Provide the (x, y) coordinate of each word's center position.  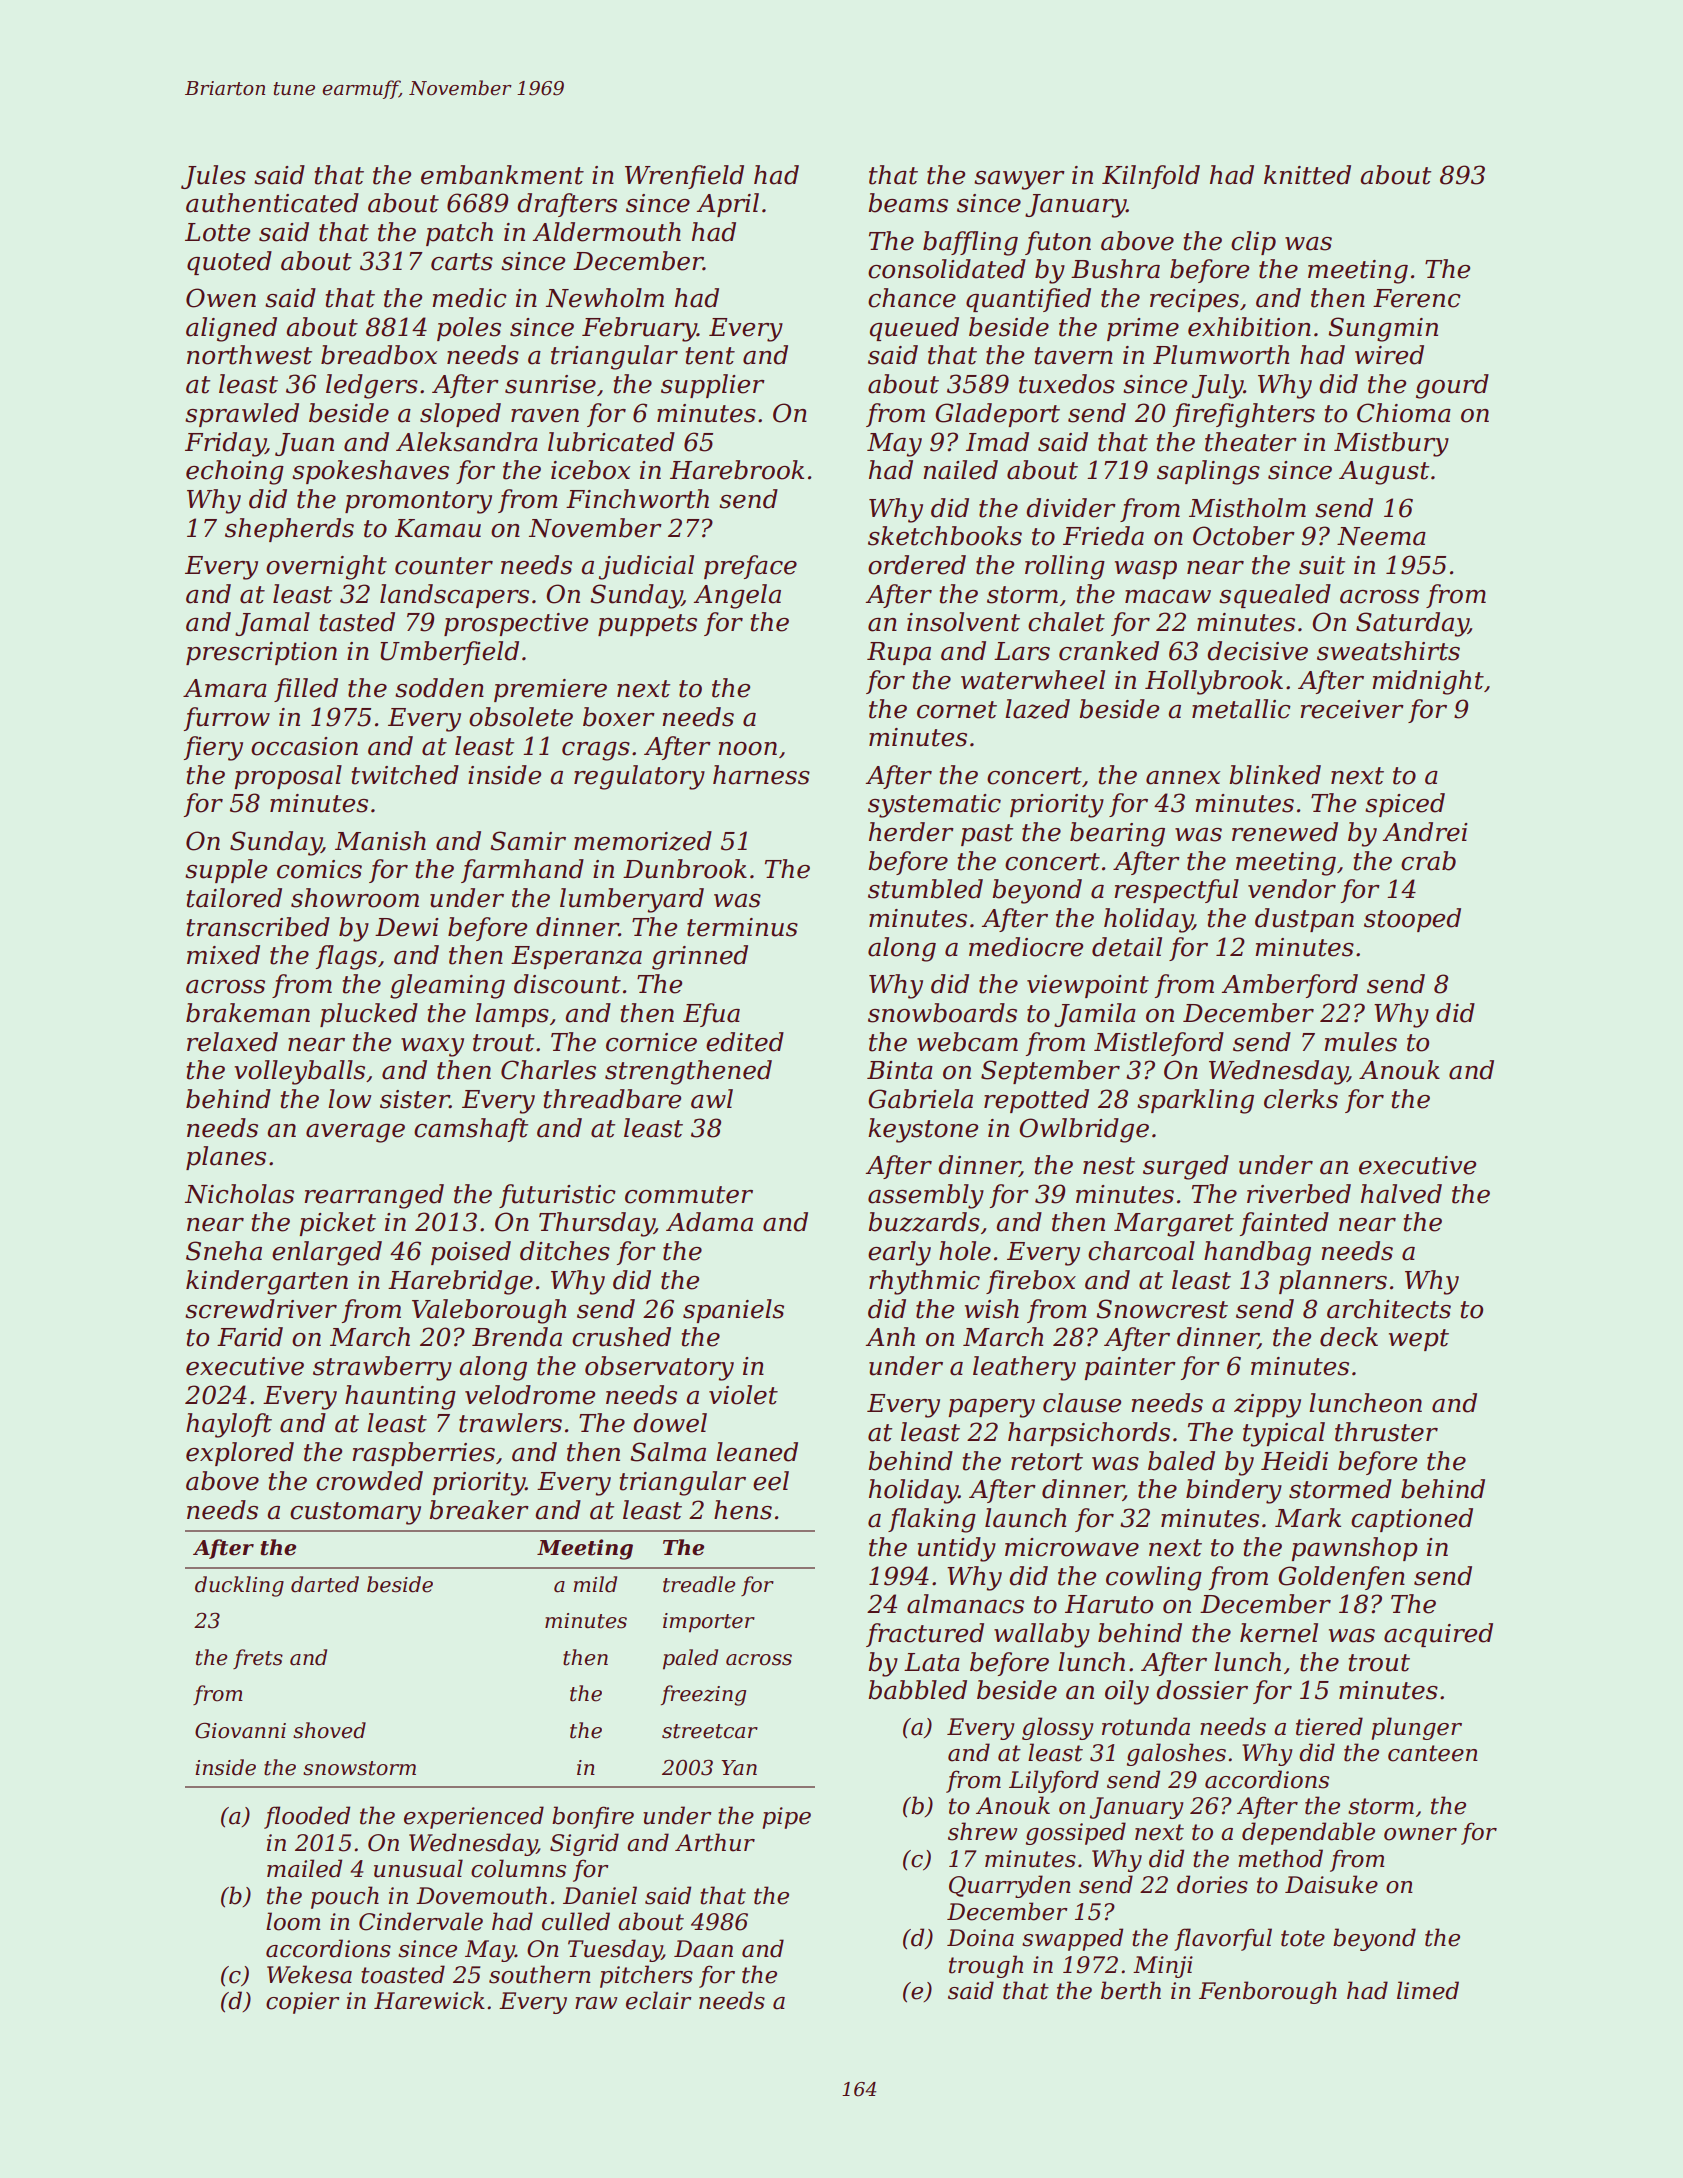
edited (745, 1042)
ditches (565, 1251)
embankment (502, 175)
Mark (1308, 1518)
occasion (304, 746)
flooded (307, 1817)
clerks (1301, 1099)
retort (1047, 1462)
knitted (1307, 175)
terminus (742, 927)
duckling (239, 1586)
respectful (1176, 891)
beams (908, 203)
